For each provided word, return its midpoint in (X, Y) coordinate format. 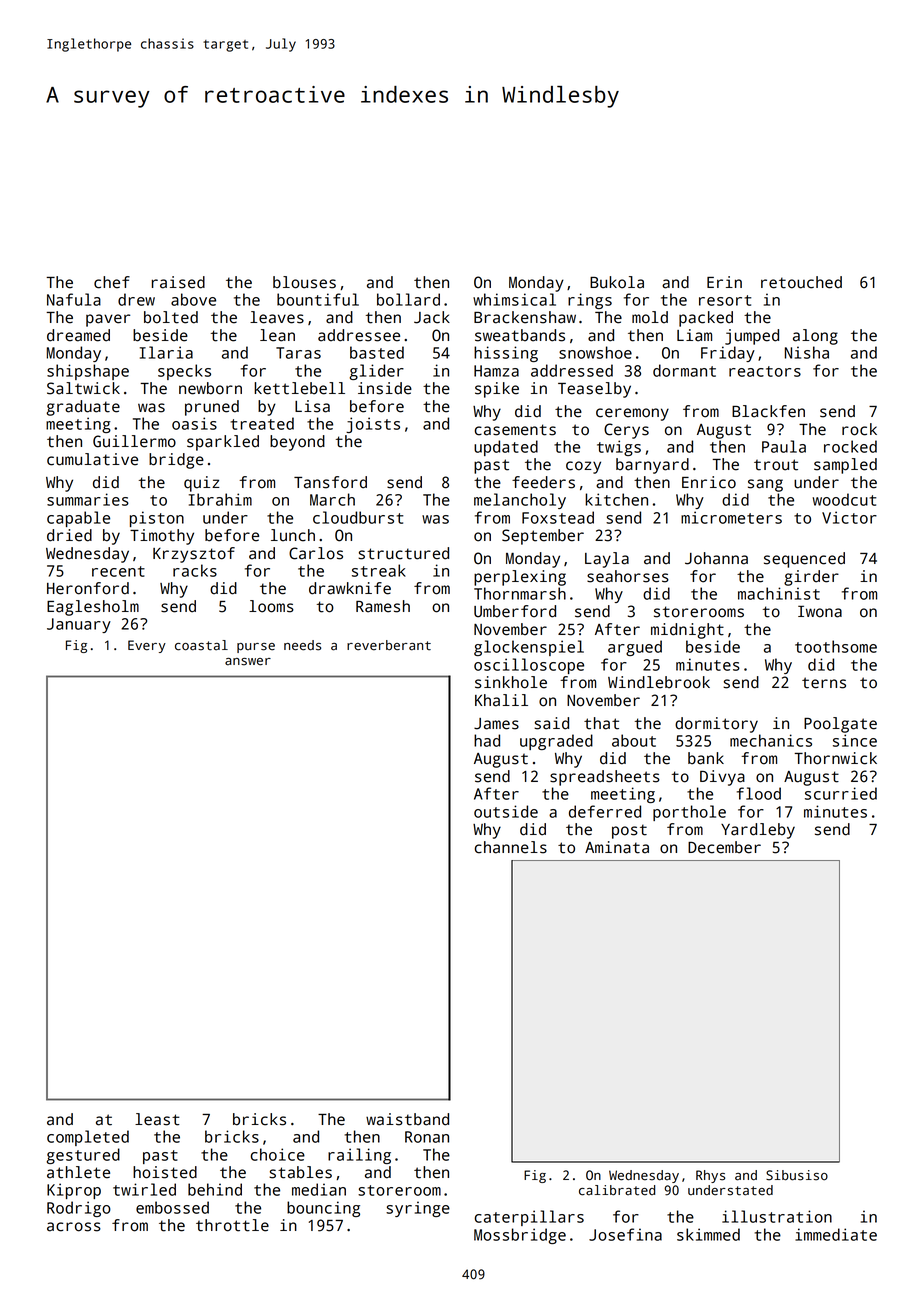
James (496, 724)
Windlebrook (659, 682)
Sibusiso (797, 1175)
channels (511, 847)
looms (271, 606)
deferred (605, 811)
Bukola (617, 282)
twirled (144, 1189)
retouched (801, 282)
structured (403, 553)
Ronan (427, 1137)
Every (147, 646)
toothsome (836, 646)
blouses (304, 282)
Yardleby (758, 831)
